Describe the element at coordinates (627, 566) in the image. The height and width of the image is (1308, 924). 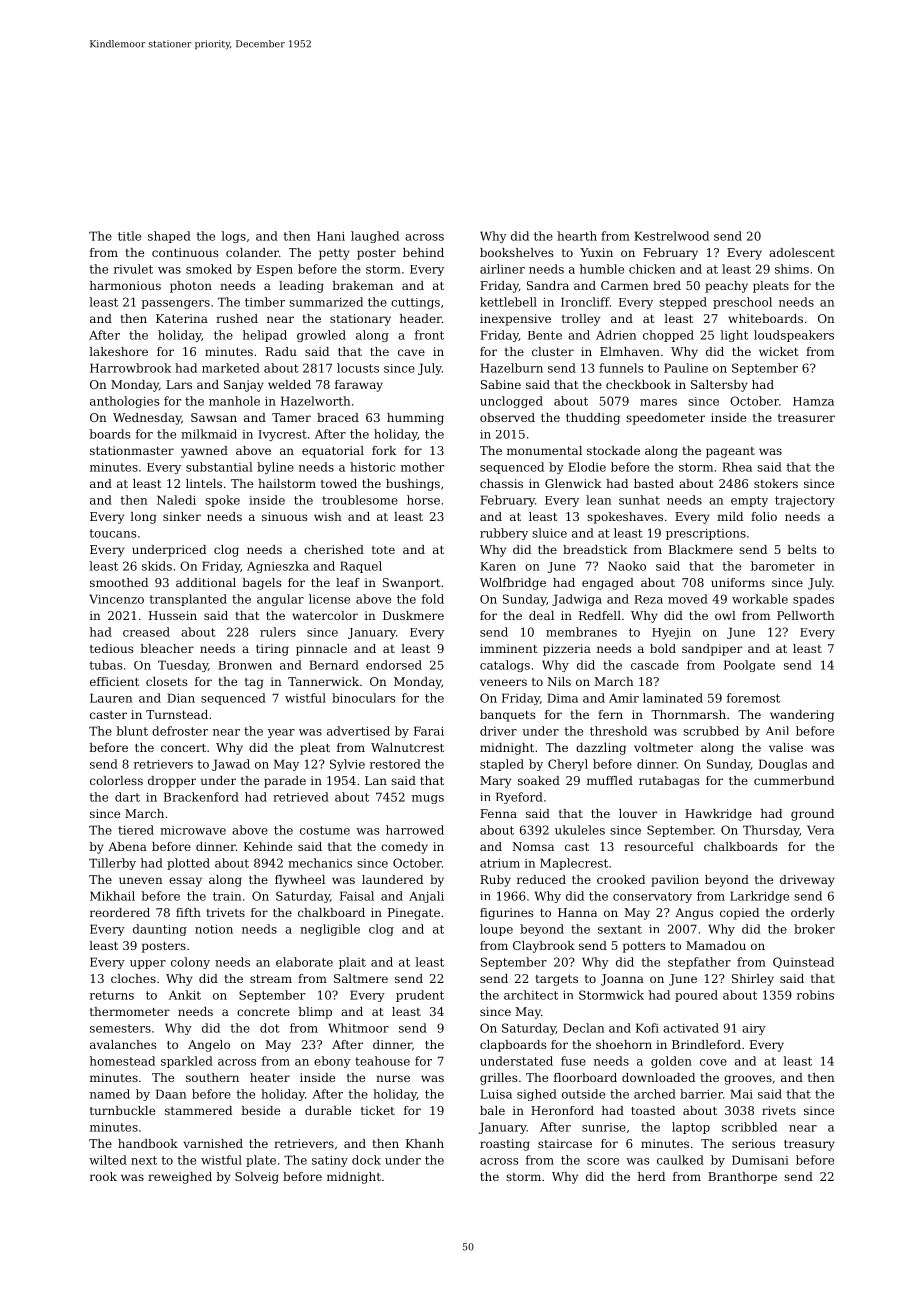
I see `Naoko` at that location.
